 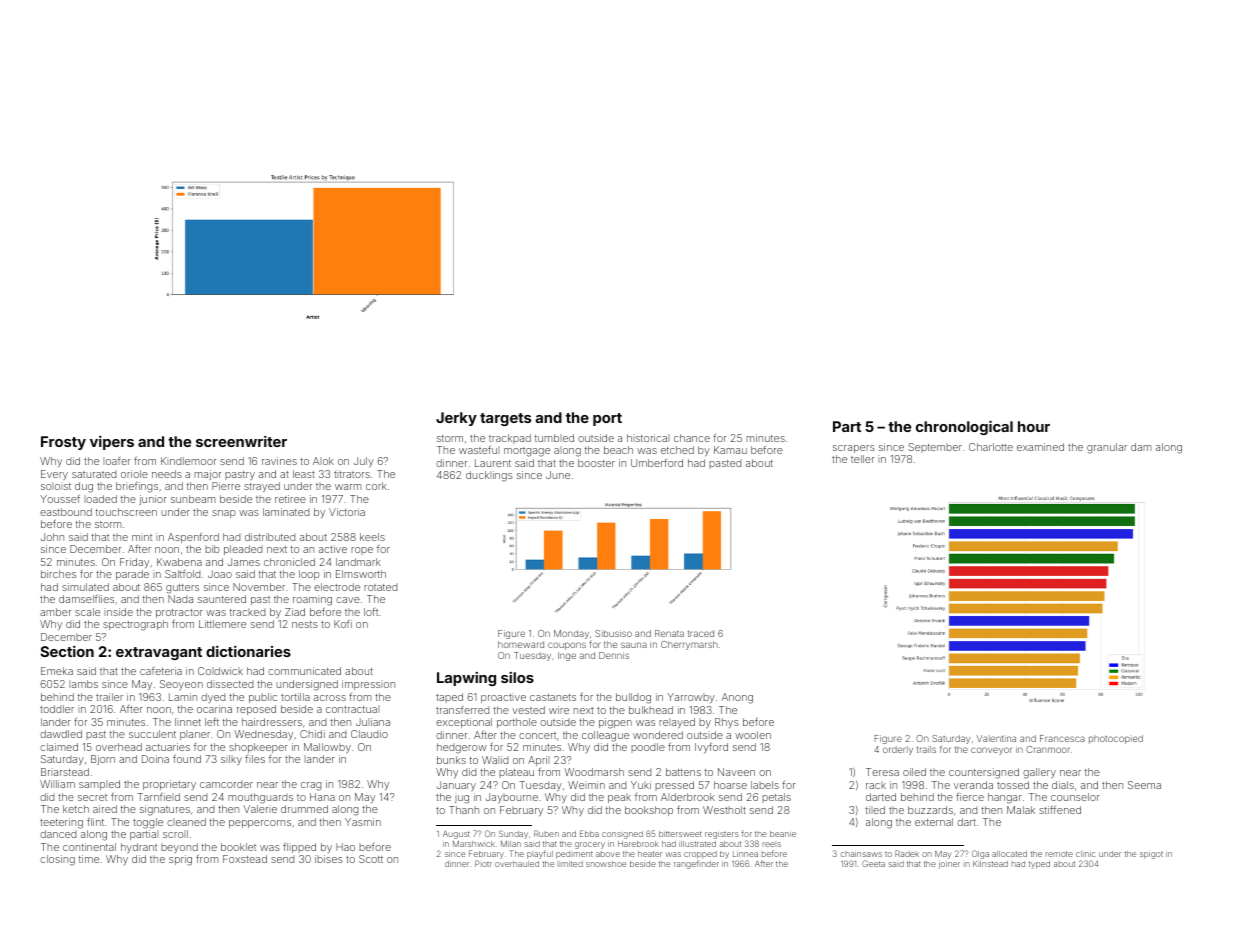 I want to click on targets, so click(x=505, y=419).
